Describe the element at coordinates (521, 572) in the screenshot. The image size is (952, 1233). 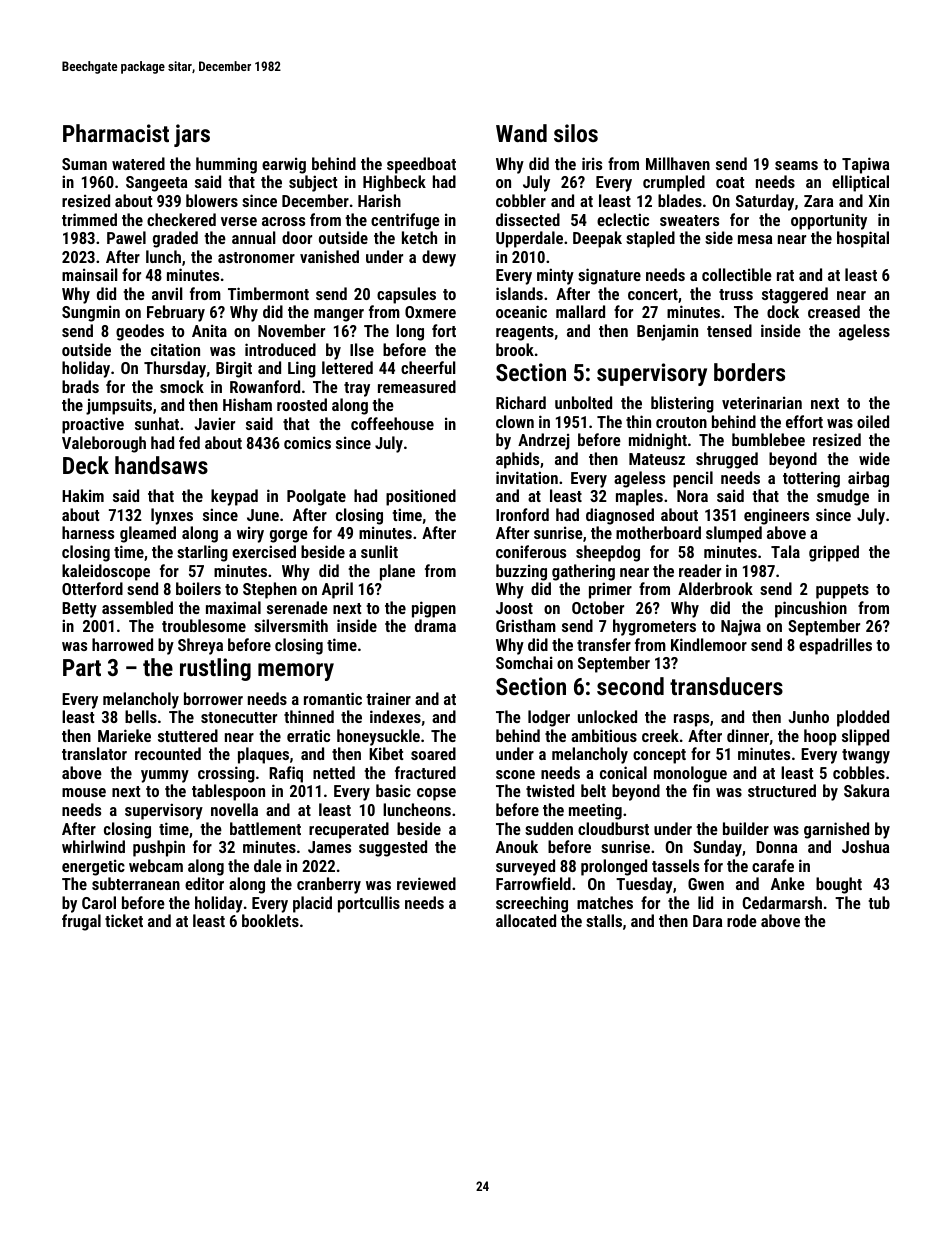
I see `buzzing` at that location.
